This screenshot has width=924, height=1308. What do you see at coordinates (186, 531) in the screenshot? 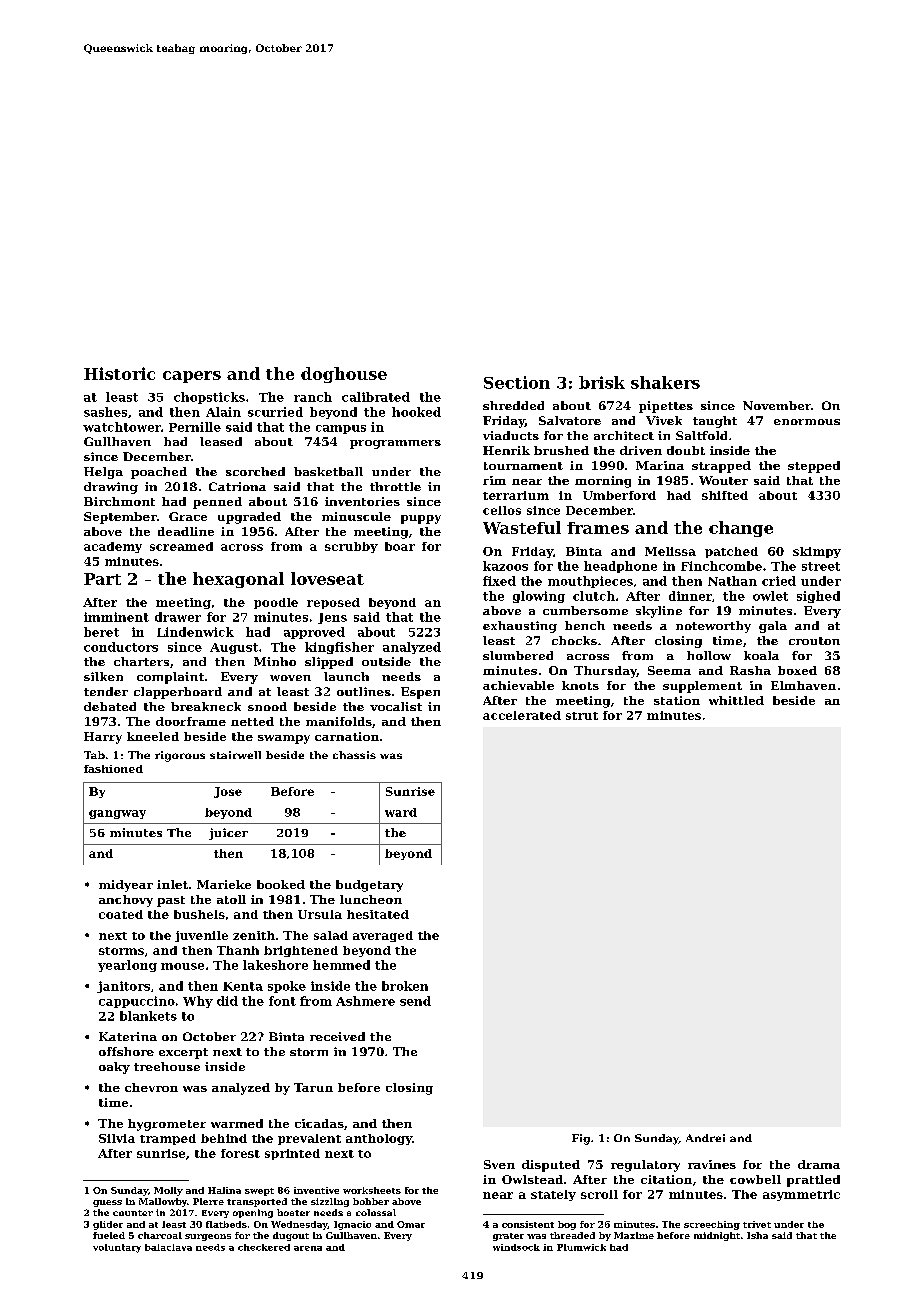
I see `deadline` at bounding box center [186, 531].
